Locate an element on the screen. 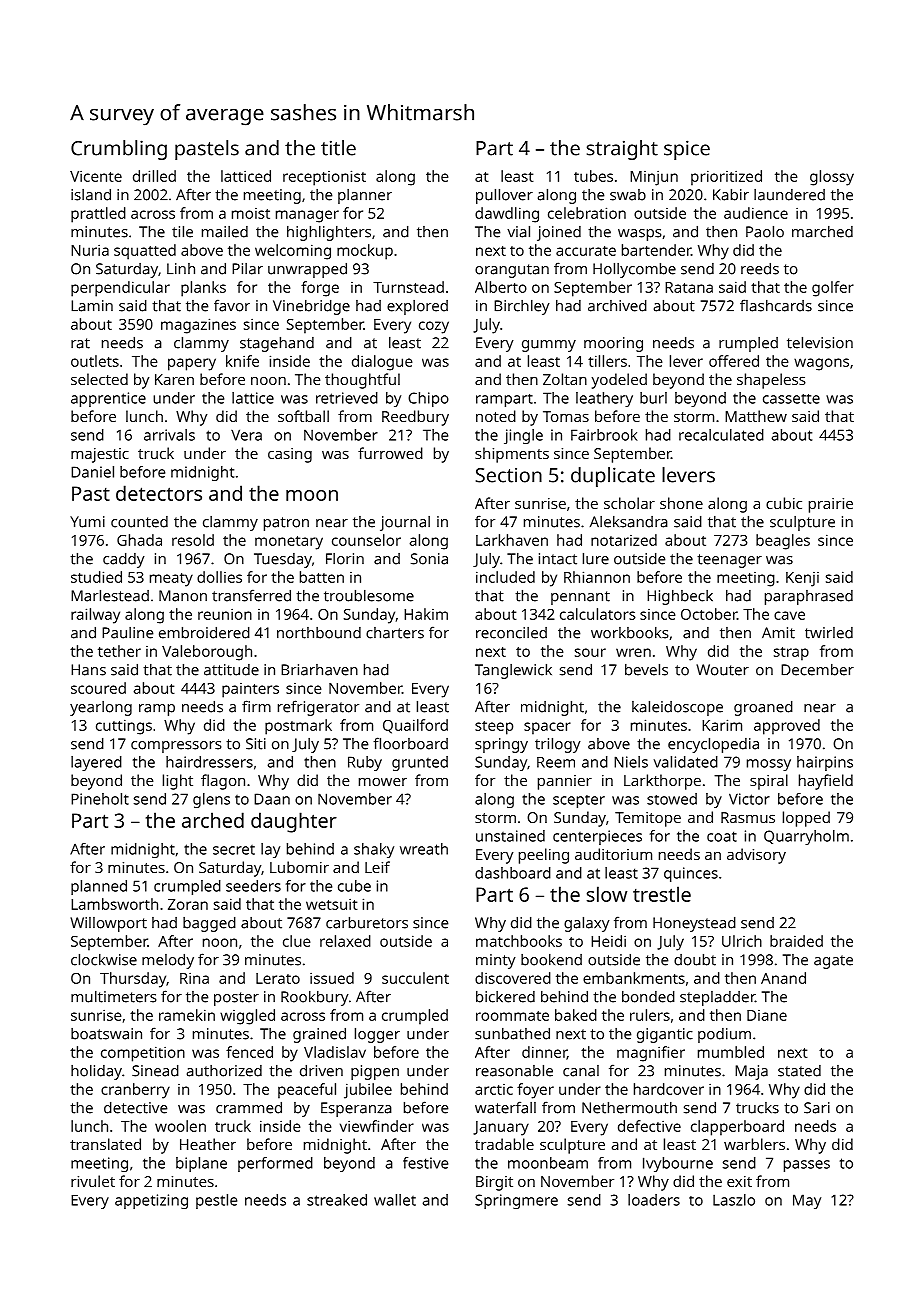 The image size is (924, 1308). appetizing is located at coordinates (151, 1201).
